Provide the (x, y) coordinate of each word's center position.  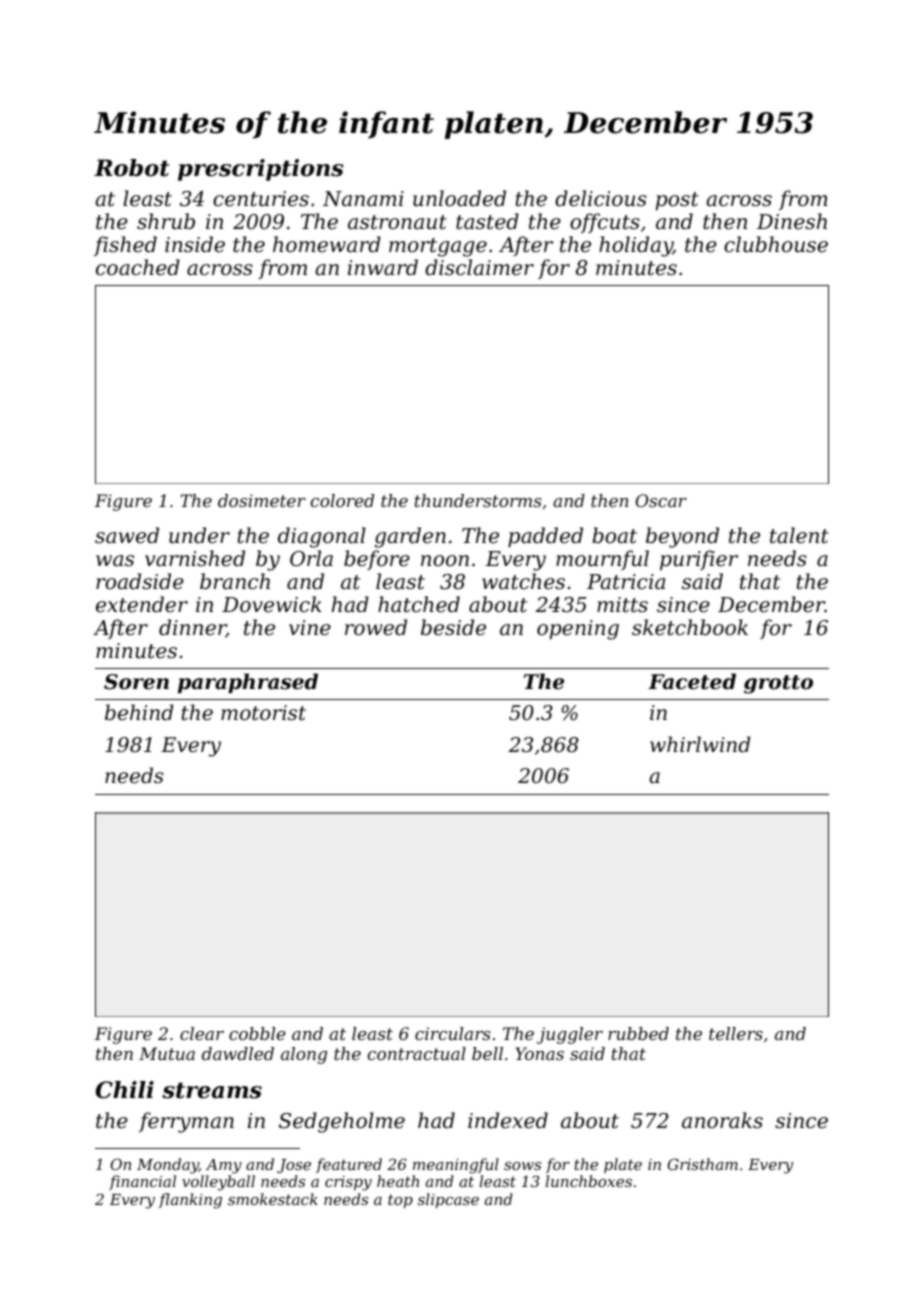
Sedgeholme (342, 1122)
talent (799, 535)
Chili (125, 1090)
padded (545, 537)
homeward (327, 244)
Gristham (702, 1164)
